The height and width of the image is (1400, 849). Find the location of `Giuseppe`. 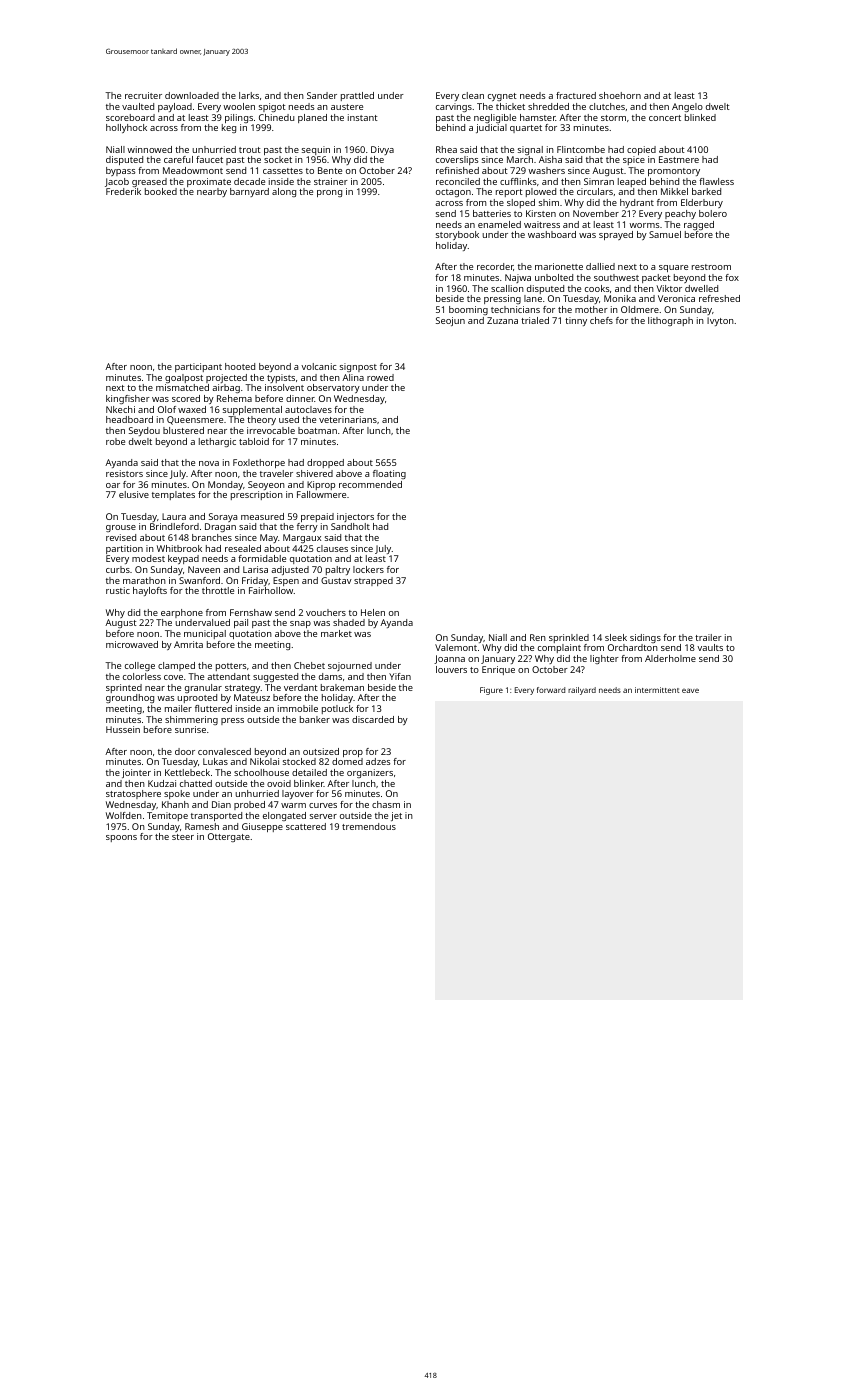

Giuseppe is located at coordinates (262, 827).
